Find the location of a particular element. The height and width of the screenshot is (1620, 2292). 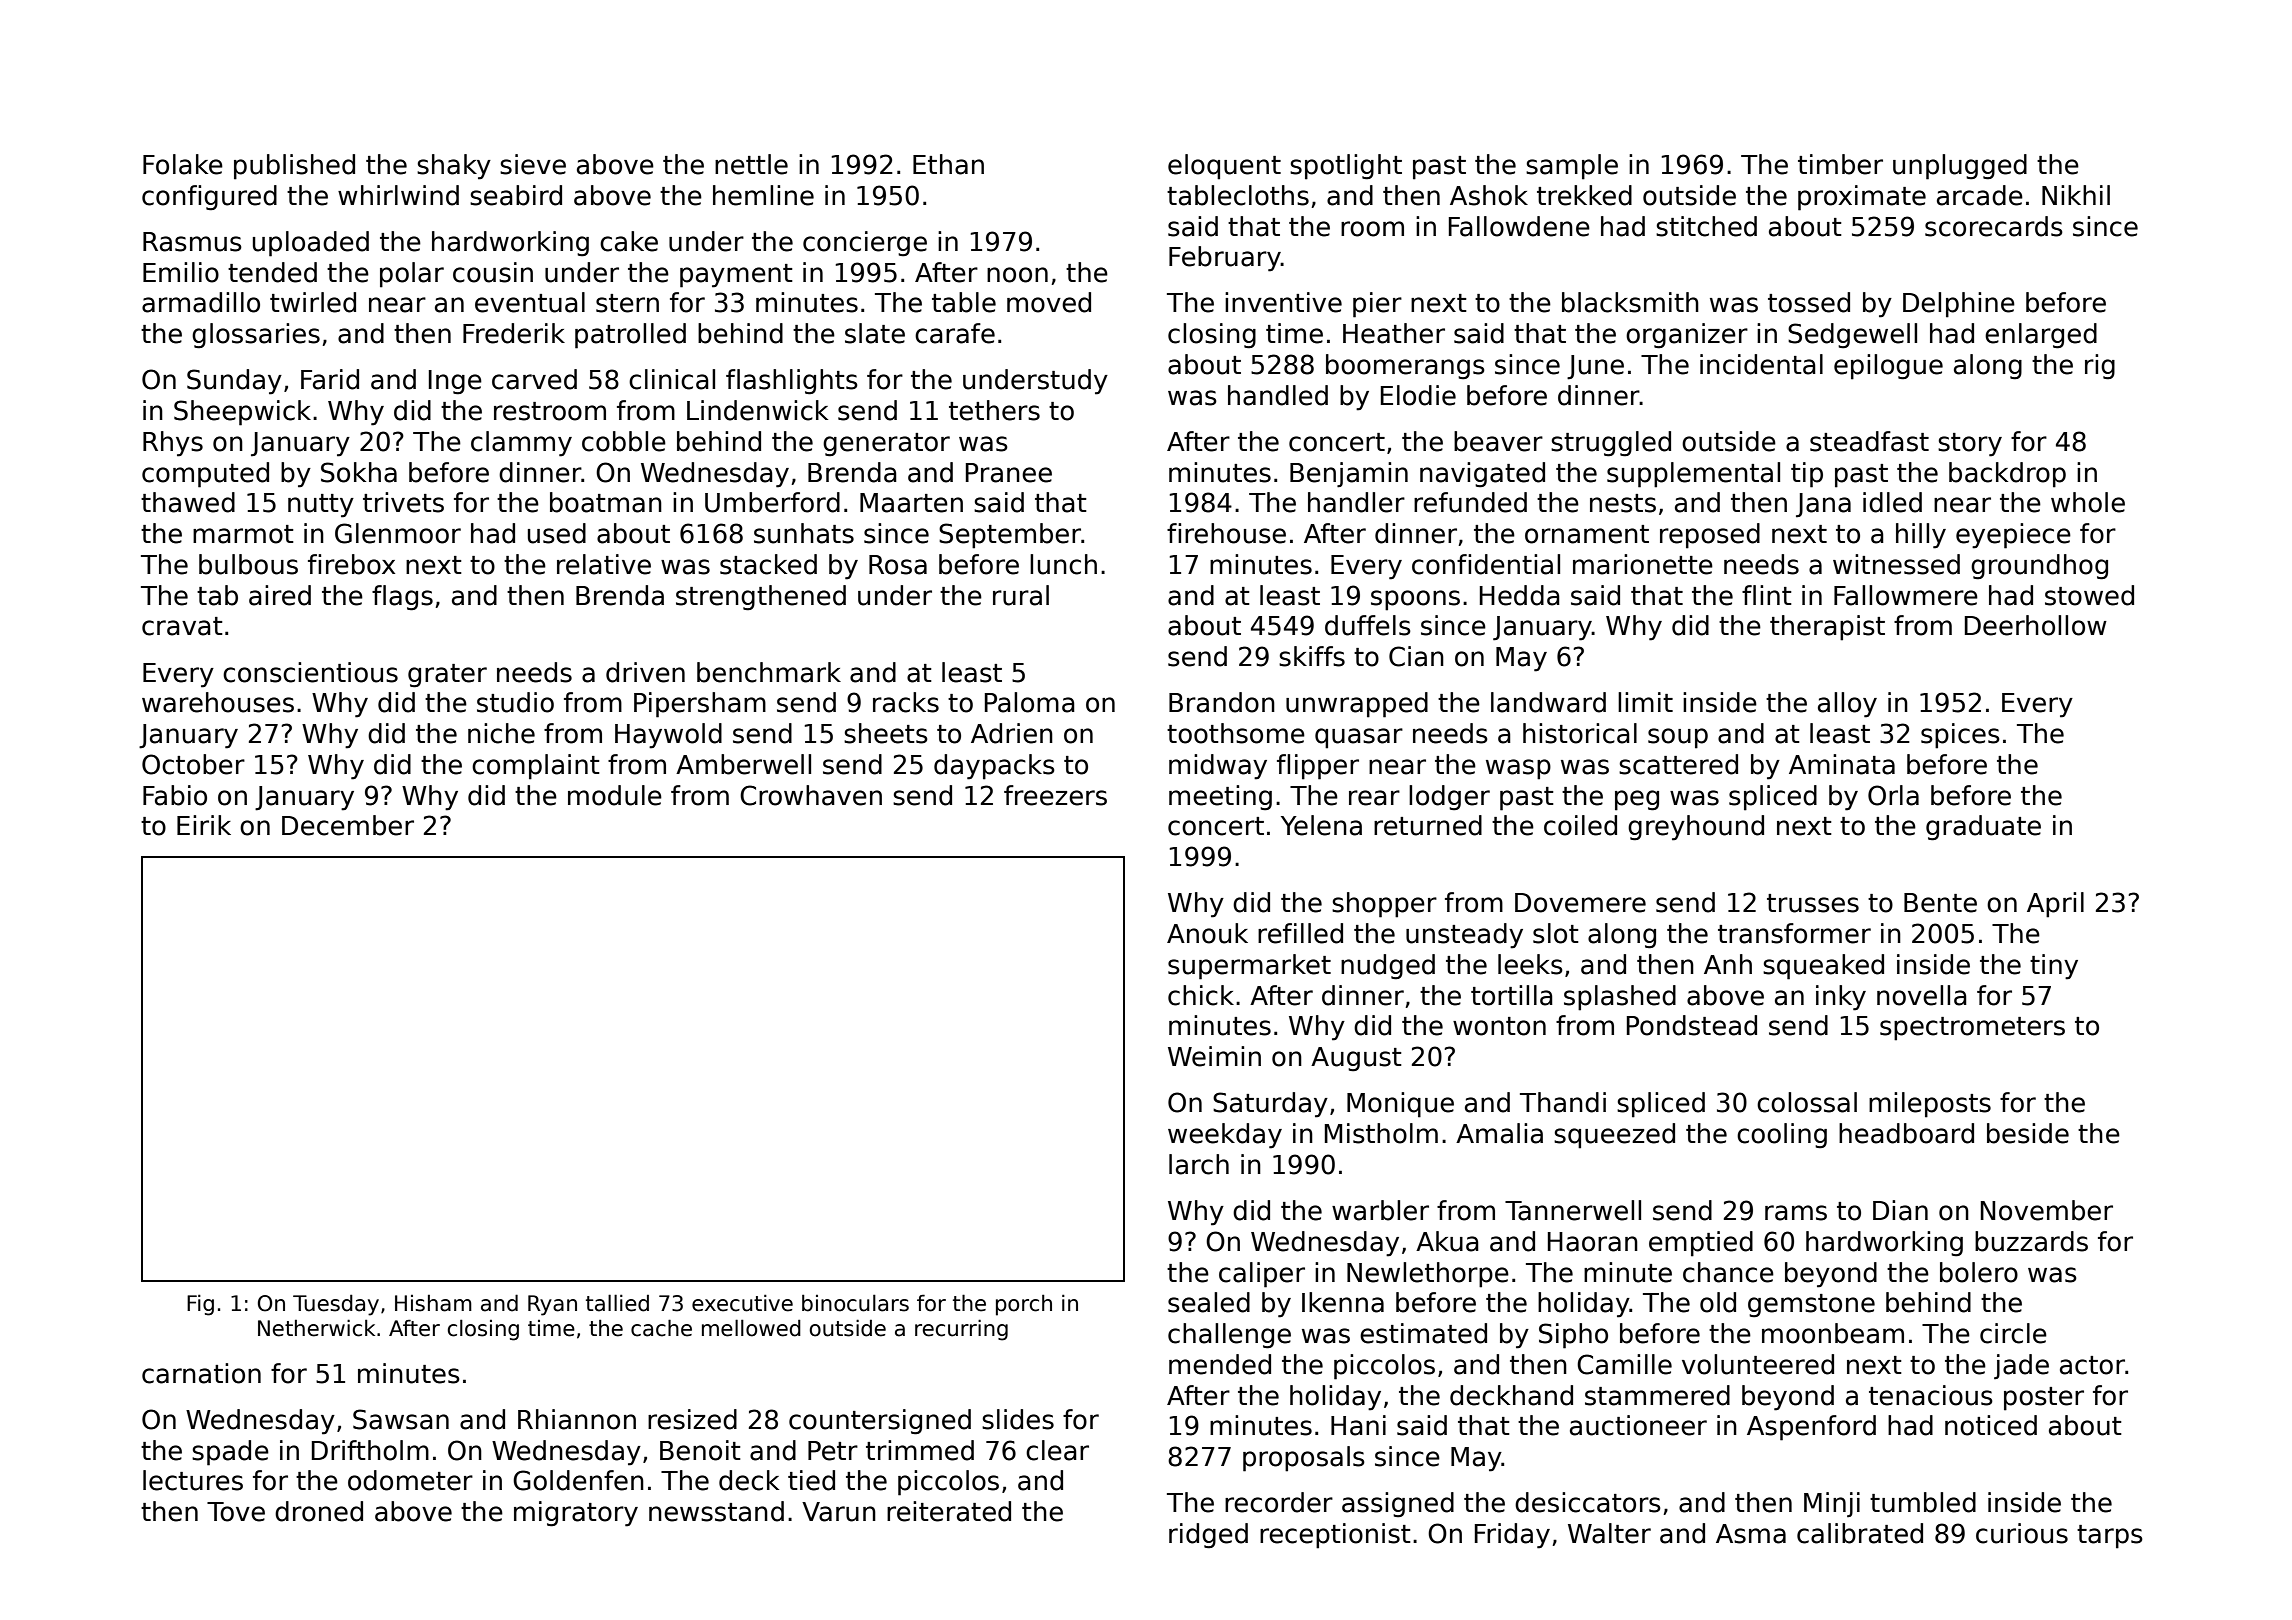

Dovemere is located at coordinates (1580, 903).
